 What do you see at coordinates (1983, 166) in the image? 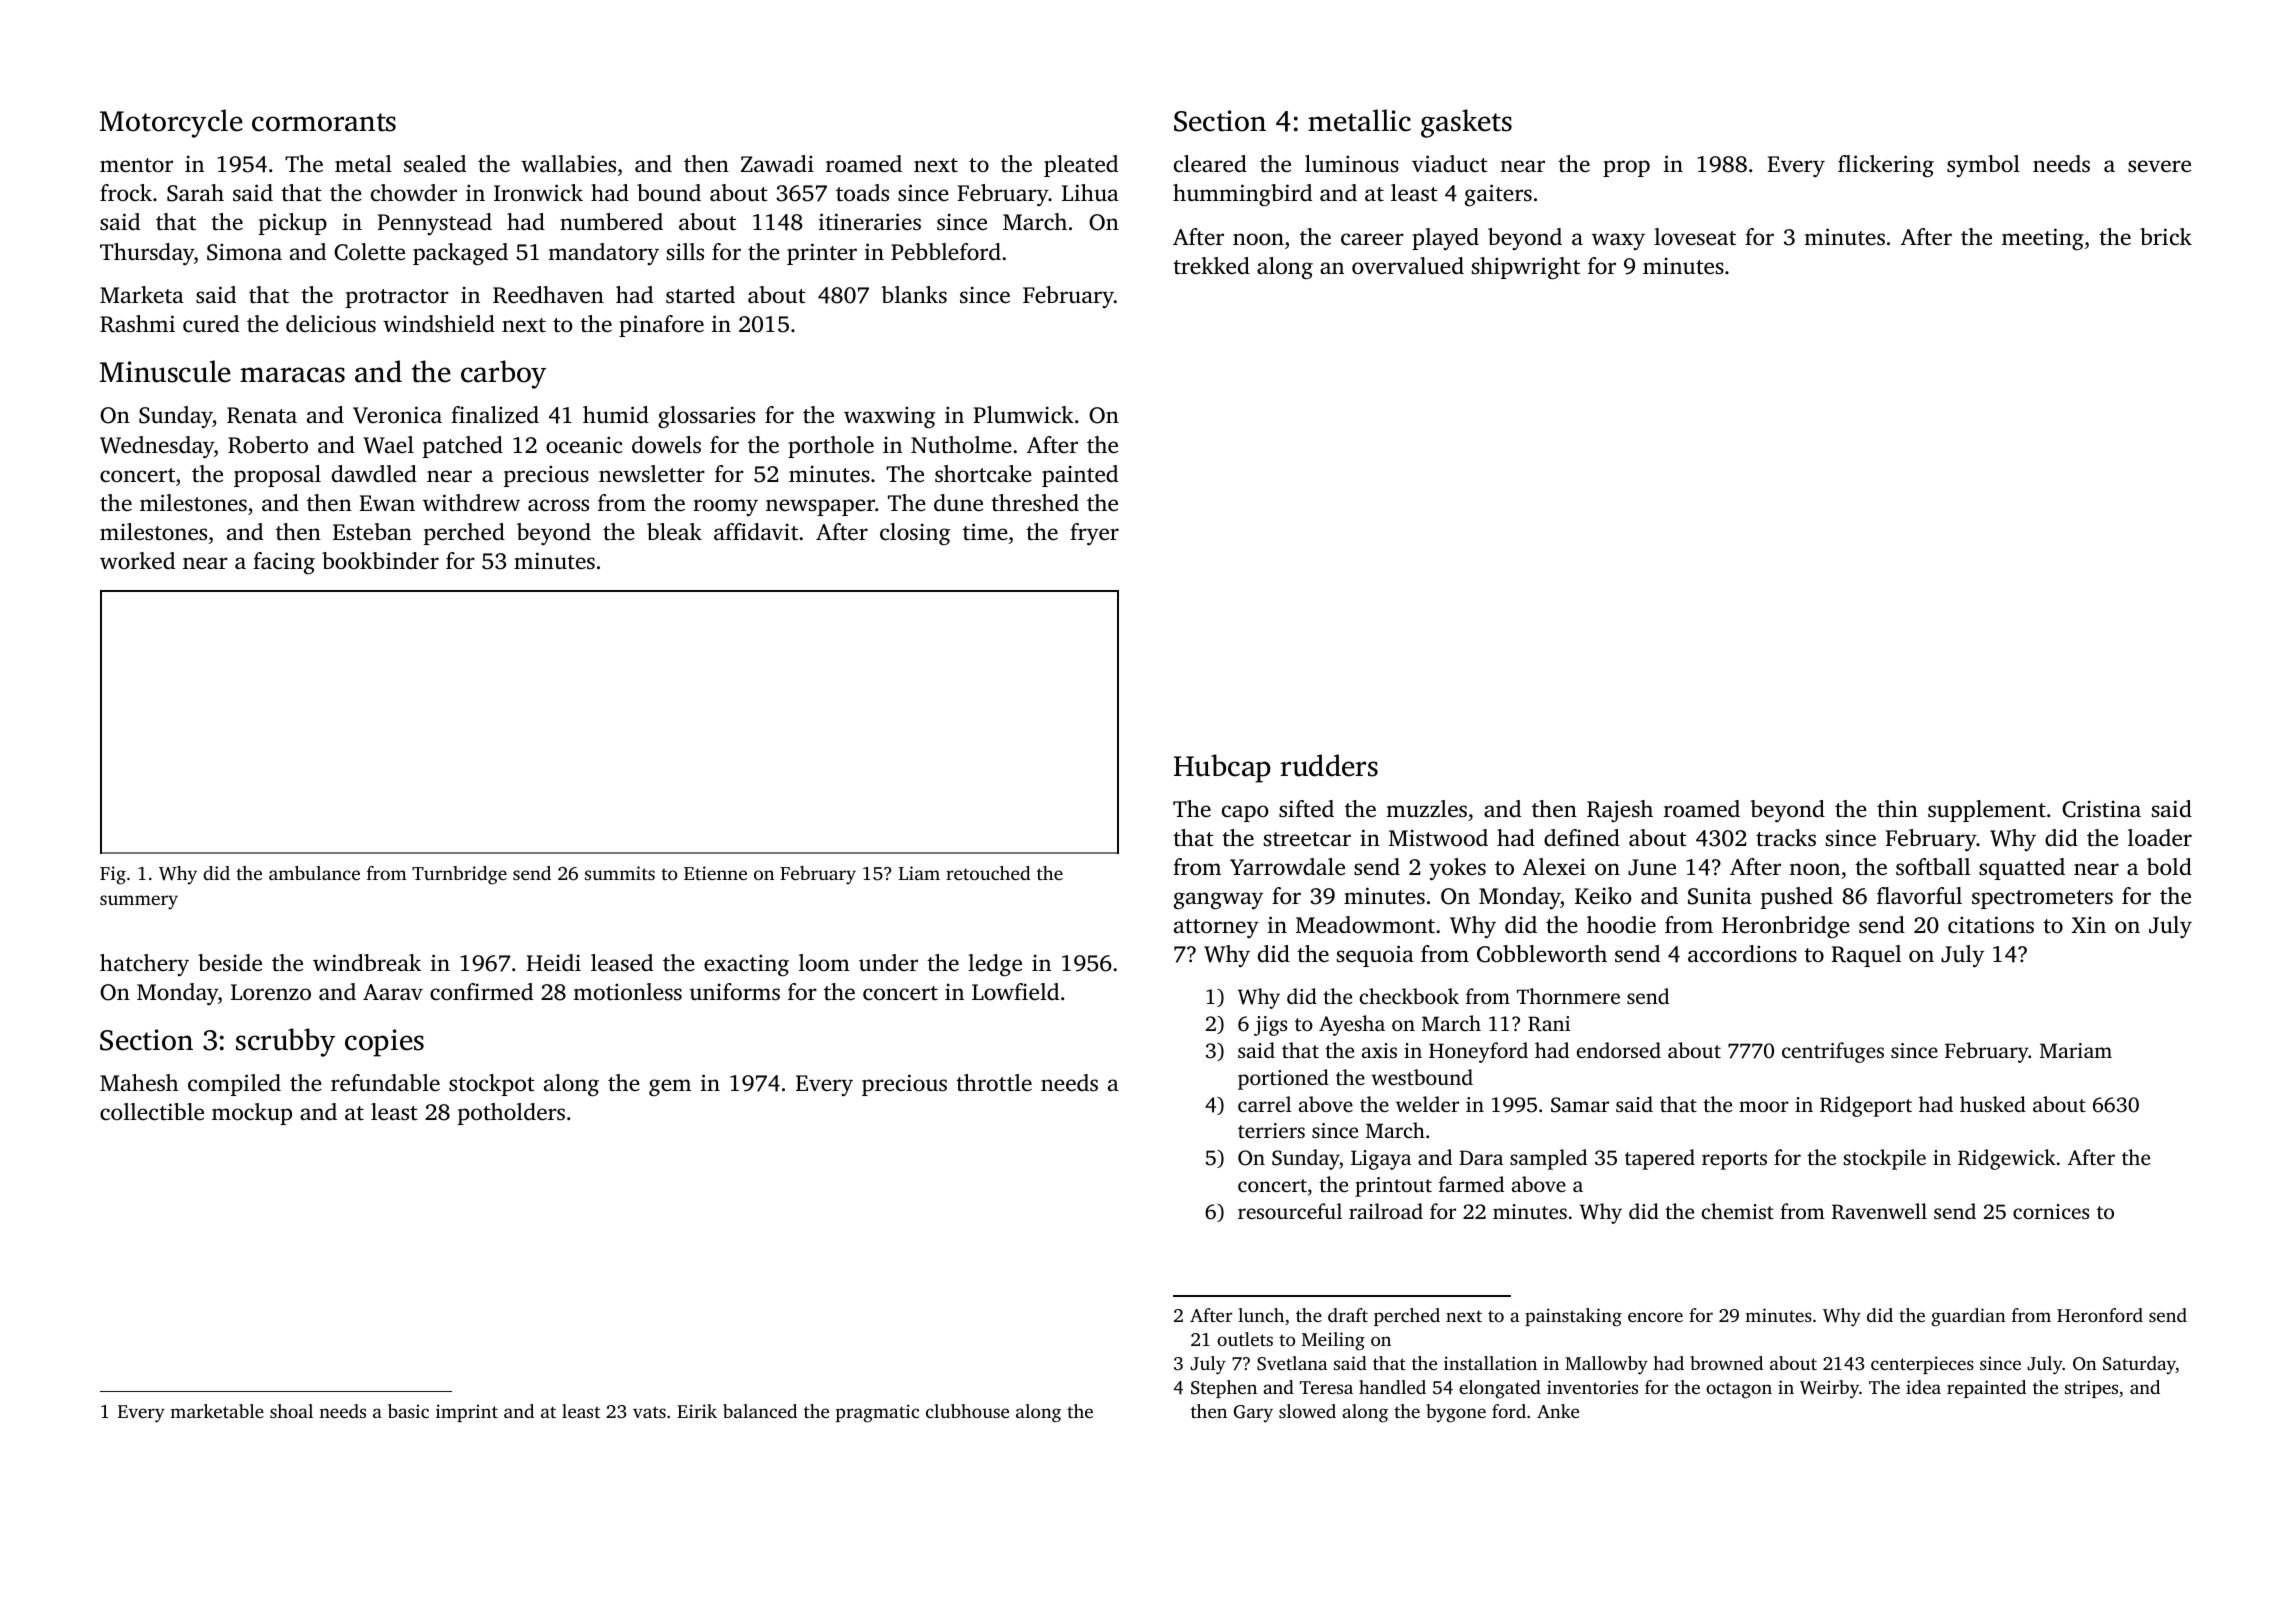
I see `symbol` at bounding box center [1983, 166].
